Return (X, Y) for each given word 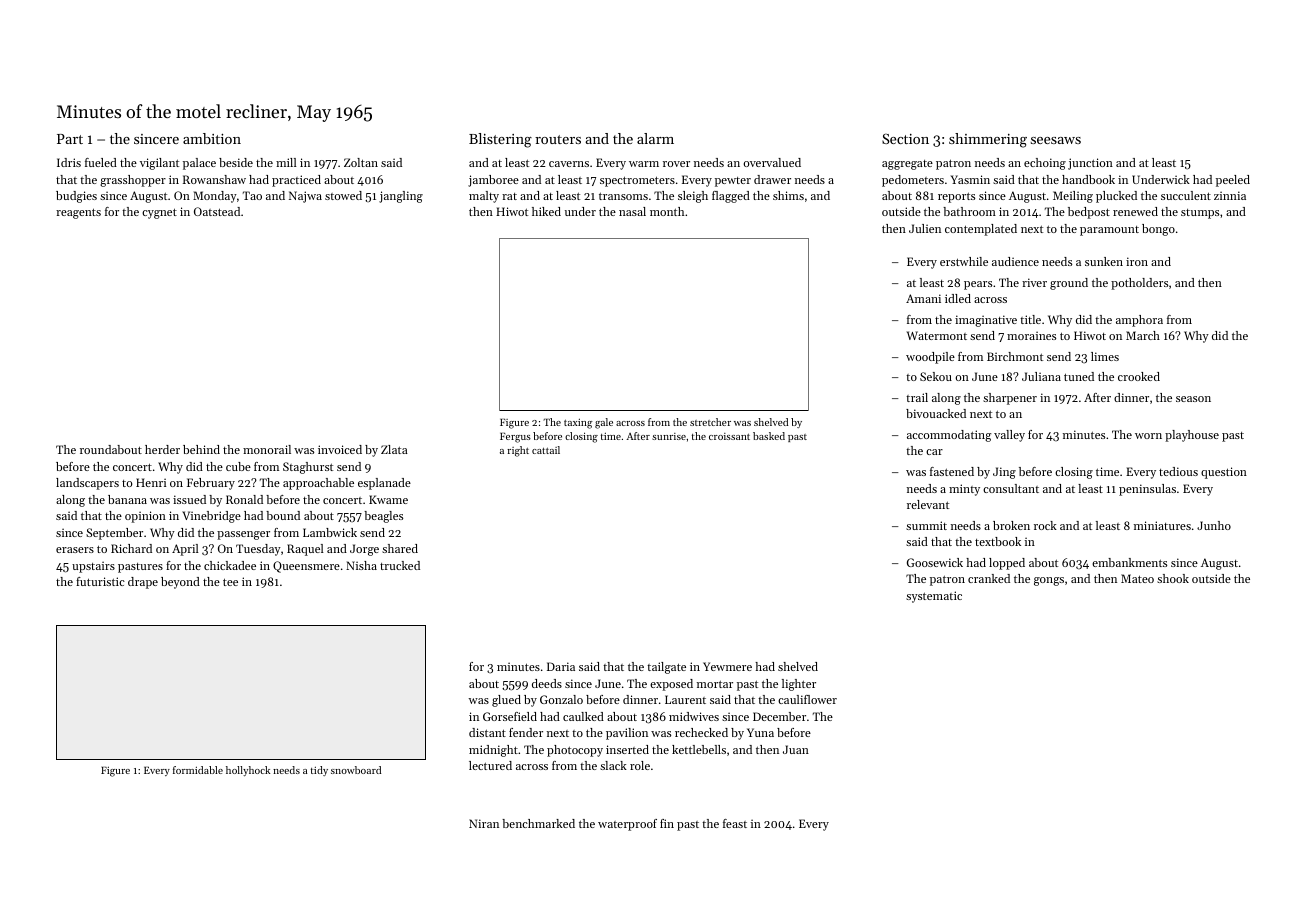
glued (506, 701)
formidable (198, 770)
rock (1045, 525)
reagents (78, 213)
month (667, 211)
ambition (212, 138)
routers (558, 139)
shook (1173, 578)
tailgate (666, 668)
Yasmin (970, 179)
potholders (1139, 284)
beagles (383, 517)
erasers (75, 550)
